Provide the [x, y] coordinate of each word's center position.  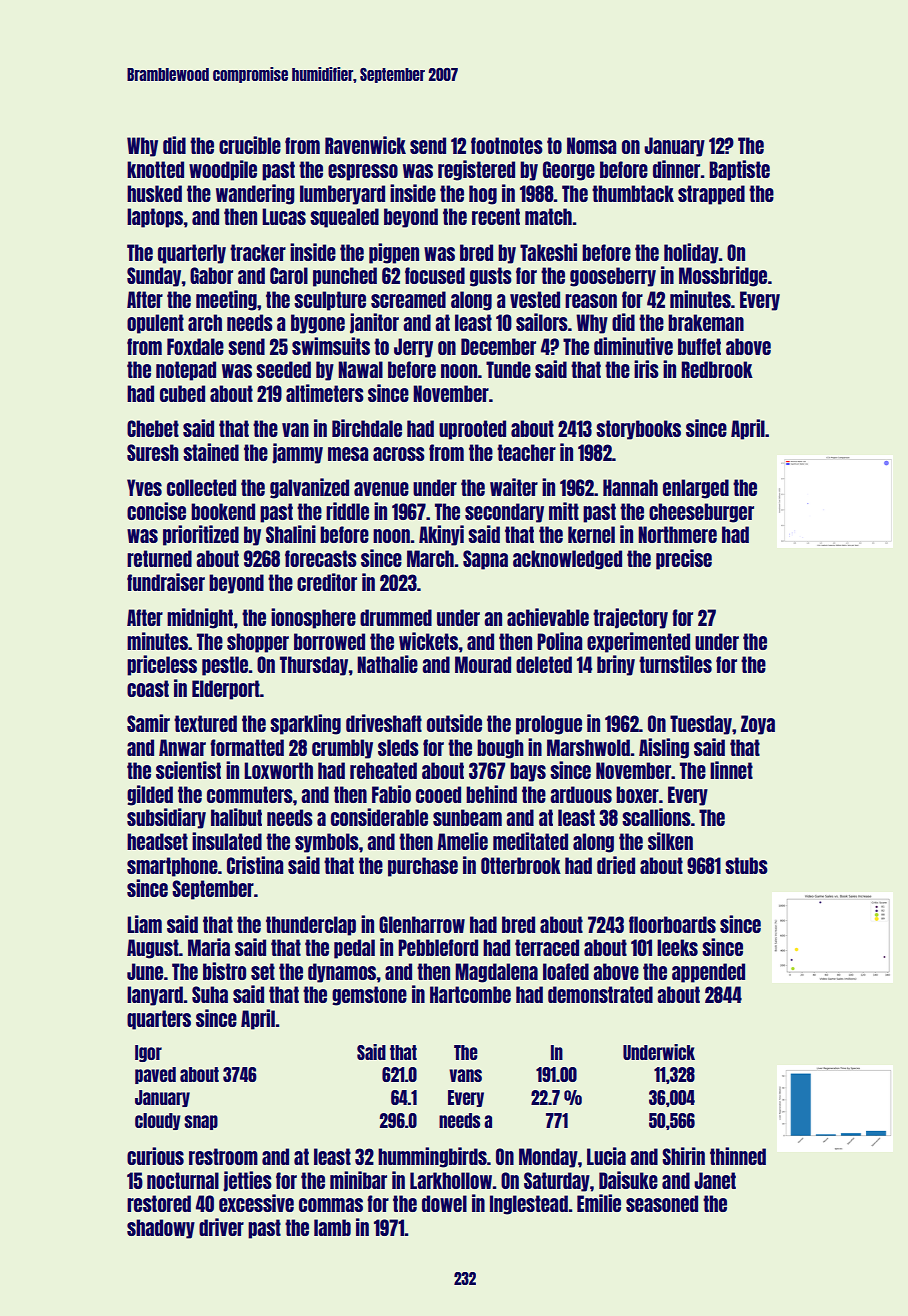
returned [159, 558]
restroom [223, 1156]
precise [684, 559]
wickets [428, 641]
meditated [530, 841]
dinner [676, 169]
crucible [250, 145]
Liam [144, 924]
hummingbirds [432, 1157]
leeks [677, 947]
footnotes [507, 145]
